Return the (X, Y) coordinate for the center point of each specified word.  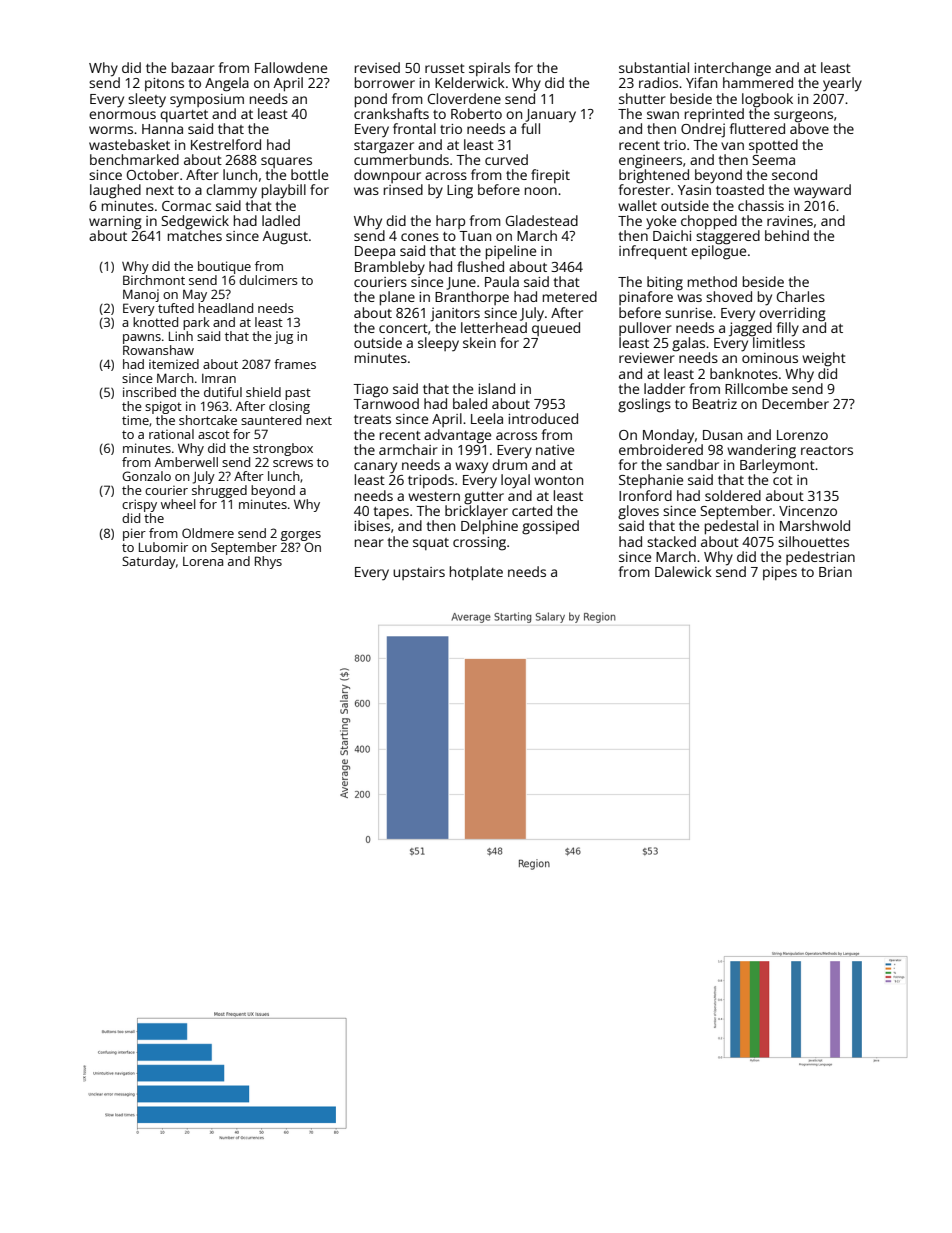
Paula (502, 281)
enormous (122, 115)
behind (787, 235)
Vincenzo (808, 511)
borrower (385, 82)
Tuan (475, 236)
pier (134, 534)
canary (375, 468)
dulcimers (268, 280)
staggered (728, 237)
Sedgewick (195, 222)
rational (171, 434)
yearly (842, 84)
